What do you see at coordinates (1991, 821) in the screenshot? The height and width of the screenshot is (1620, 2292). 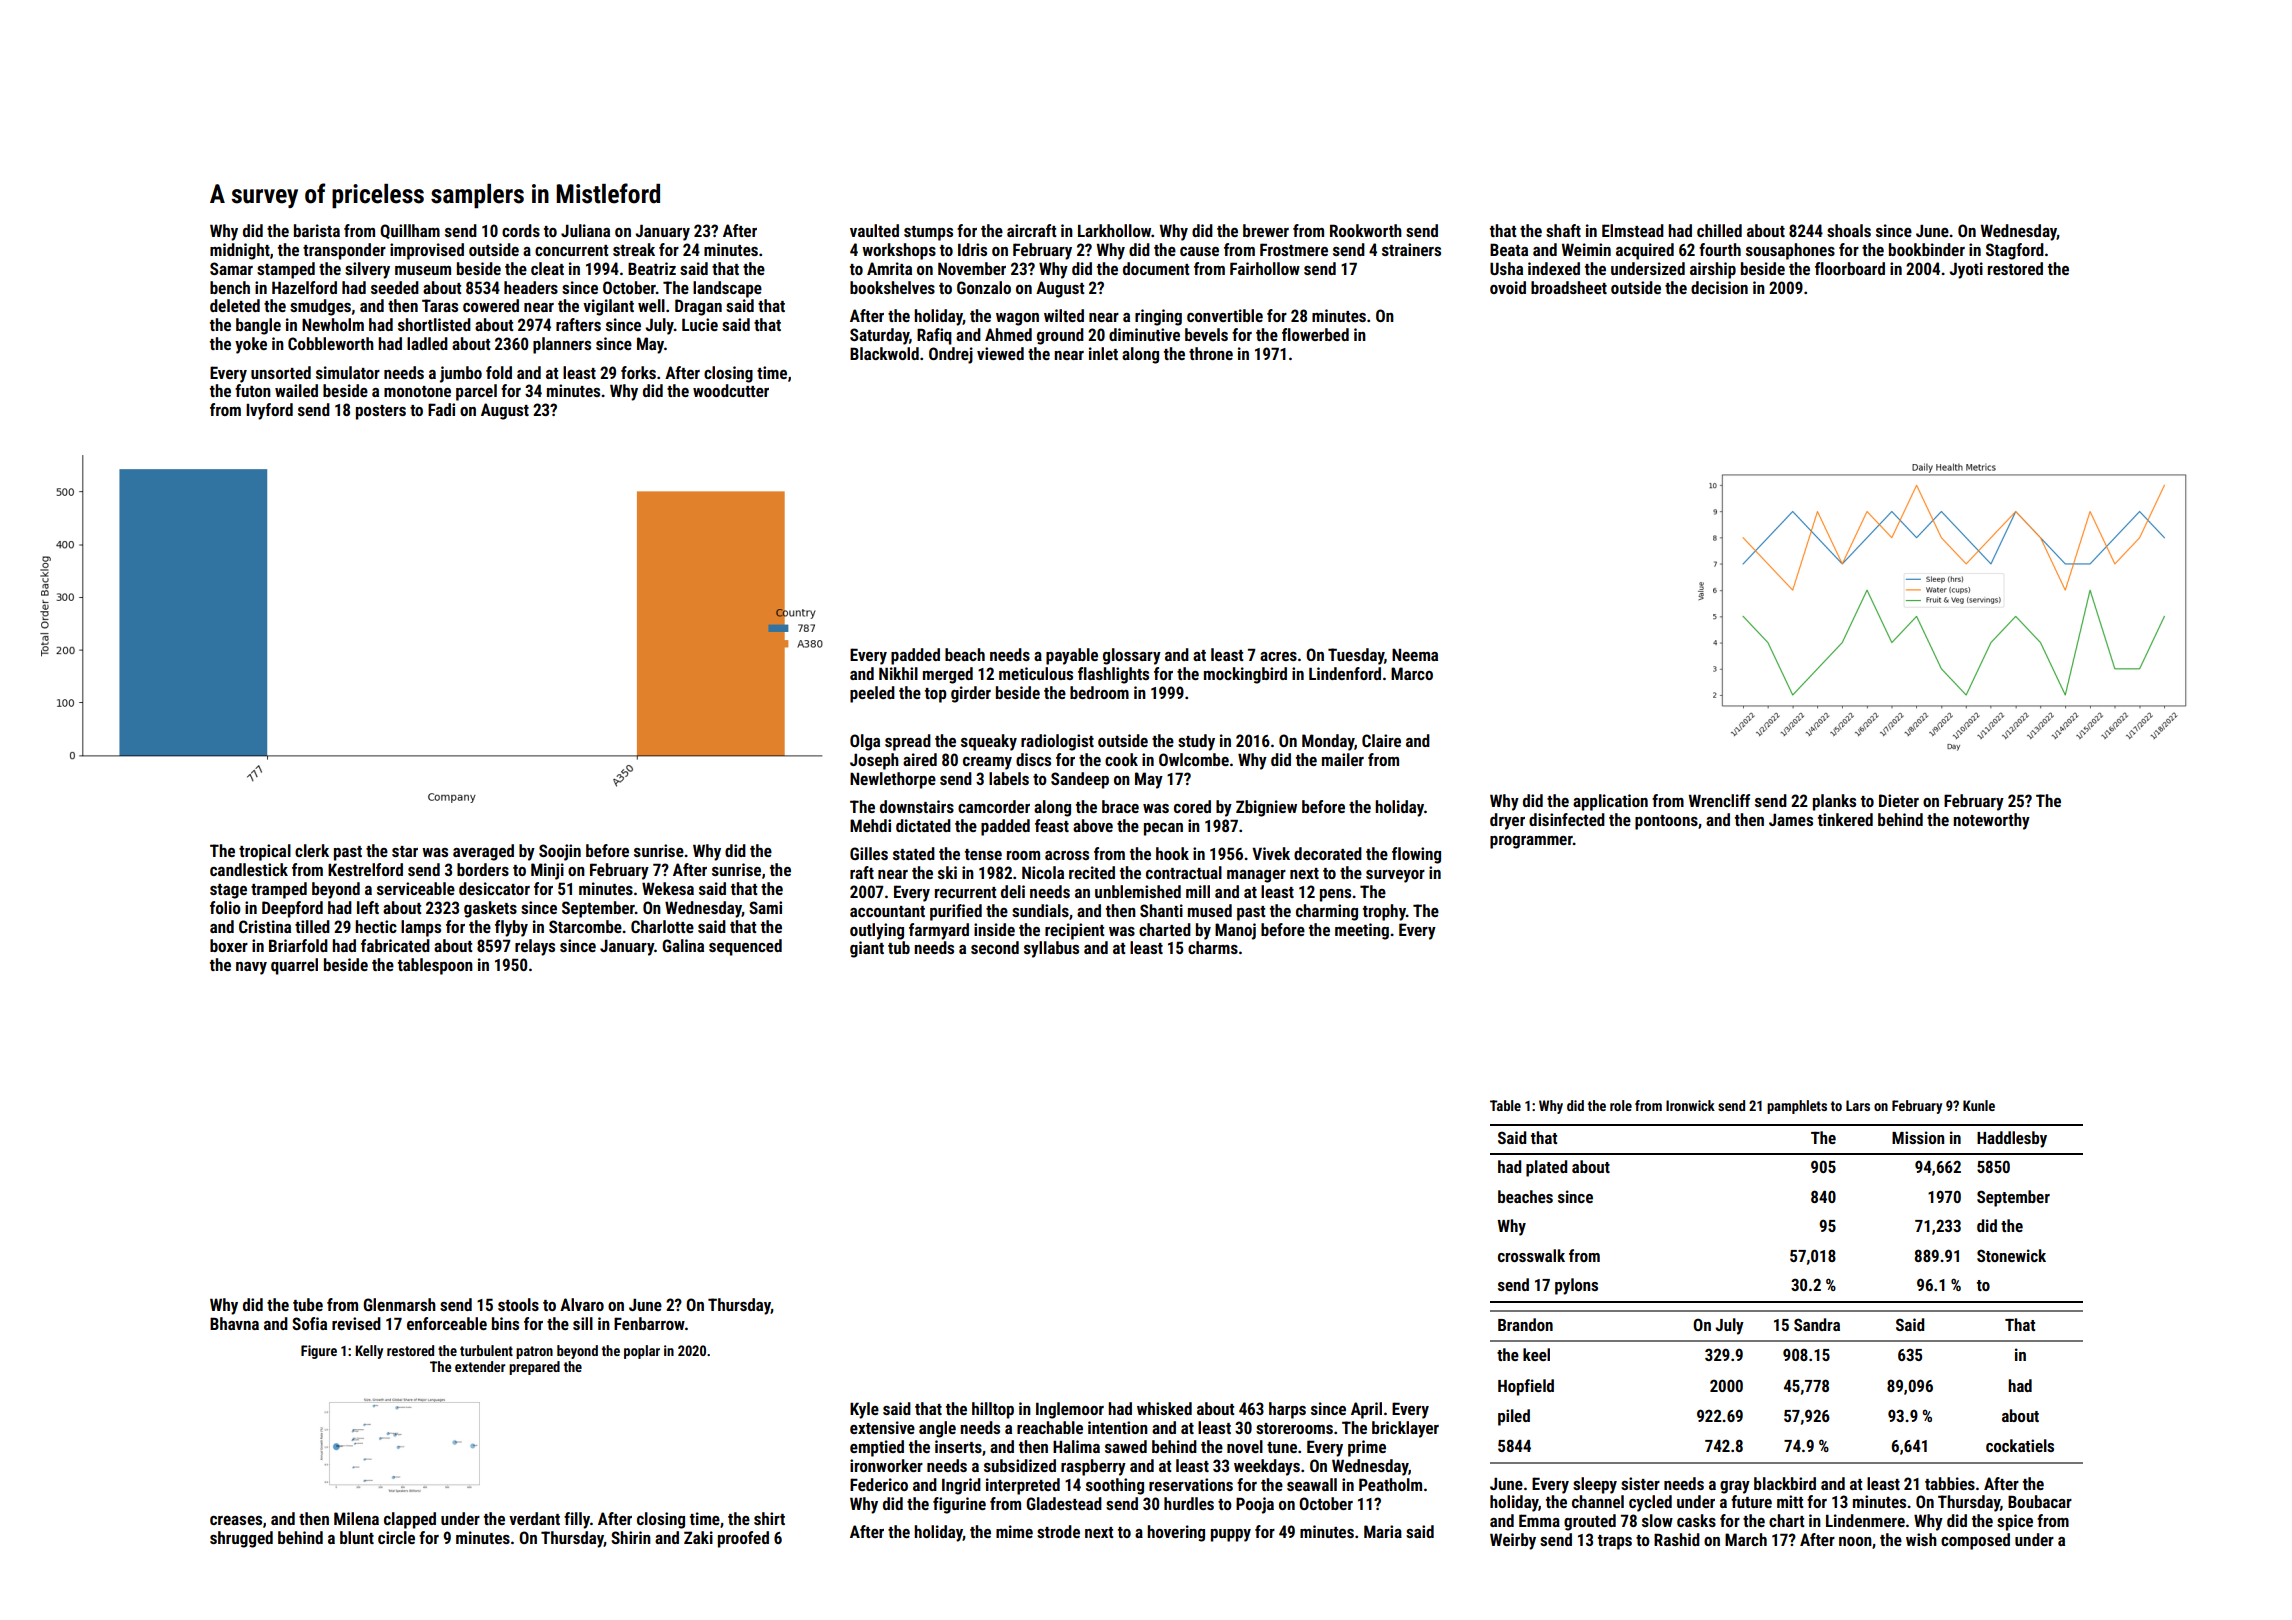 I see `noteworthy` at bounding box center [1991, 821].
